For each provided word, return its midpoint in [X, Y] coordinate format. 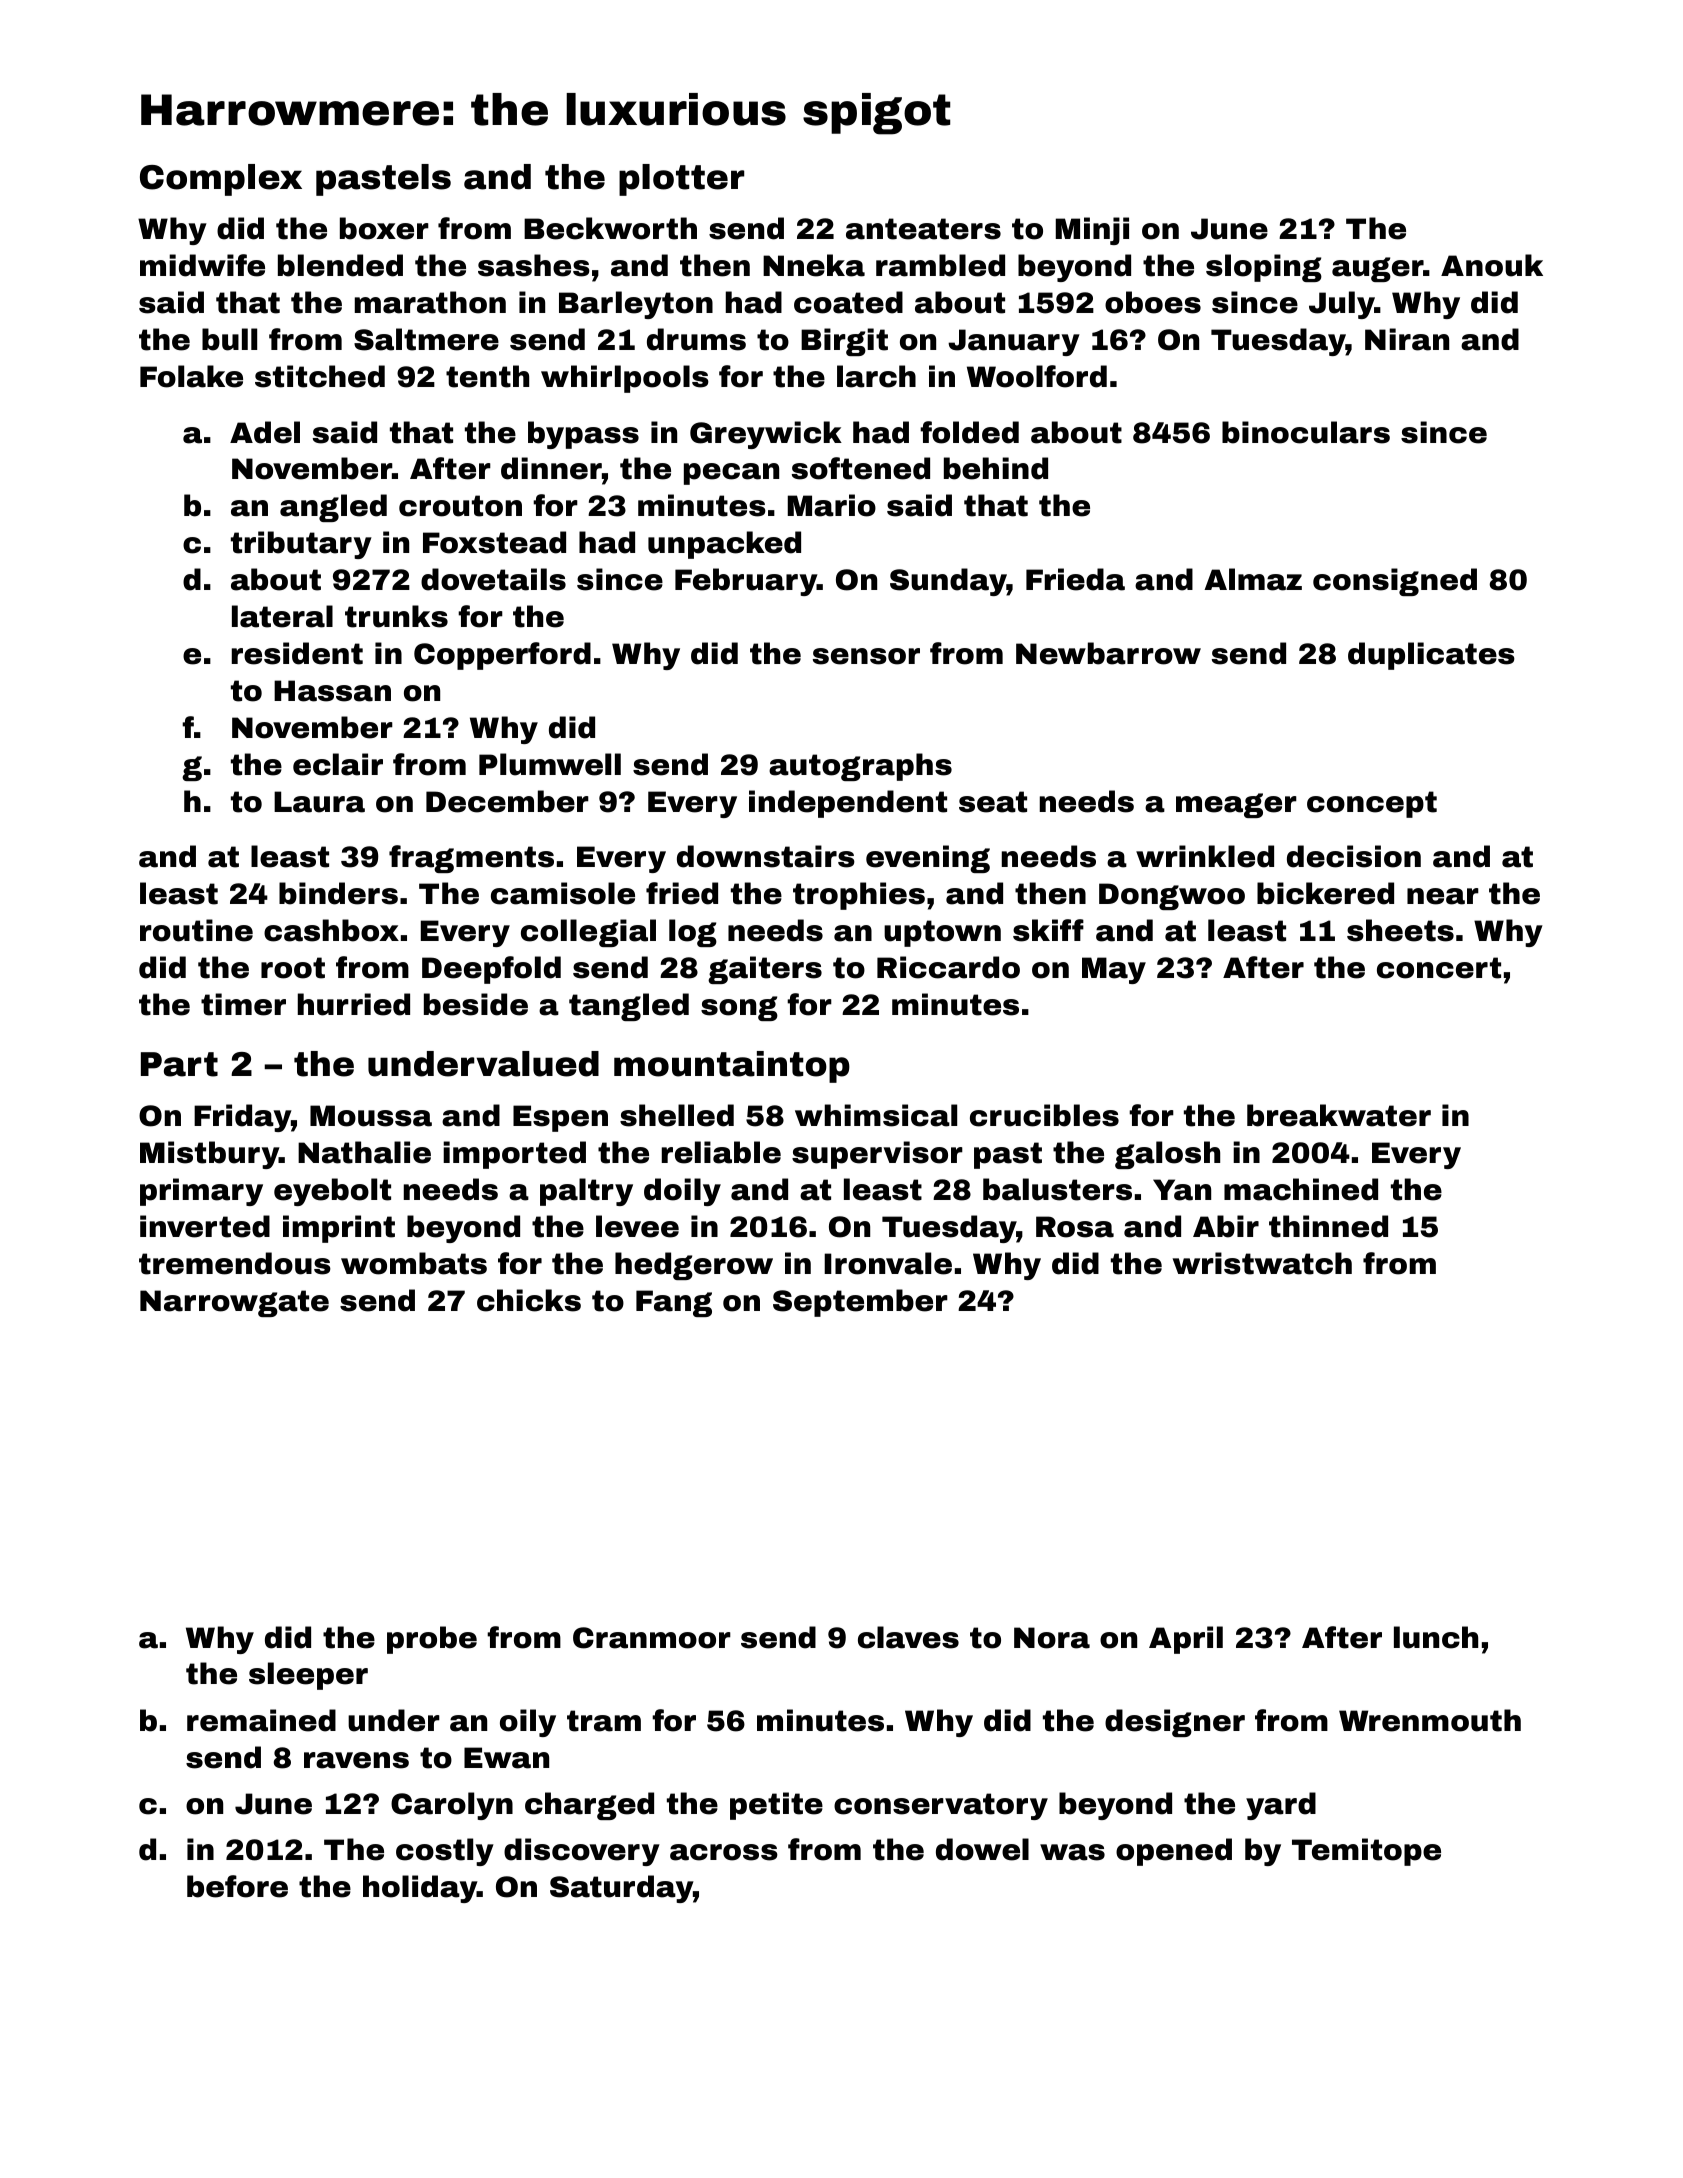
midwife [202, 265]
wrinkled [1205, 856]
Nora [1052, 1638]
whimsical [876, 1115]
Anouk [1492, 265]
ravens [356, 1760]
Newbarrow [1108, 653]
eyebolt [332, 1192]
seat [993, 802]
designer [1175, 1723]
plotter [681, 180]
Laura [319, 802]
